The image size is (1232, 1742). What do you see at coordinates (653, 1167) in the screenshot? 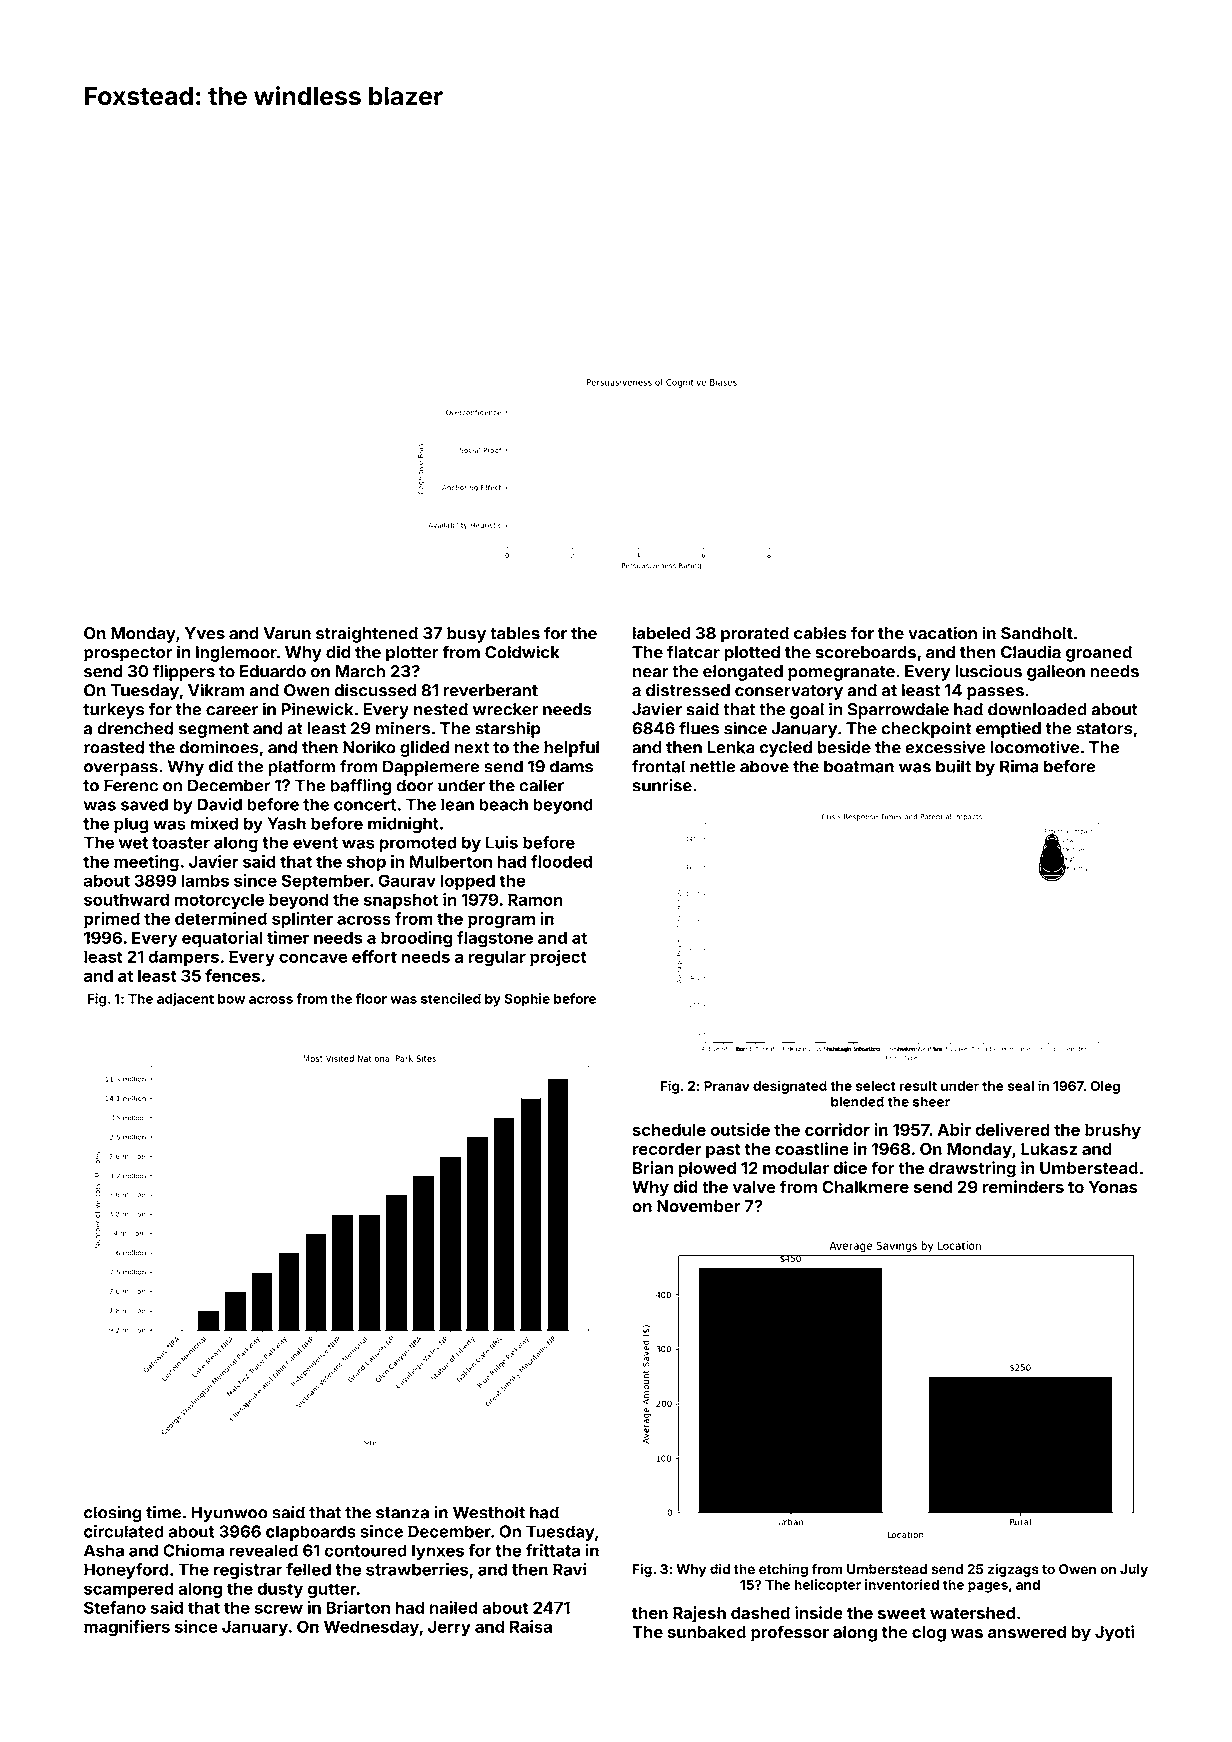
I see `Brian` at bounding box center [653, 1167].
